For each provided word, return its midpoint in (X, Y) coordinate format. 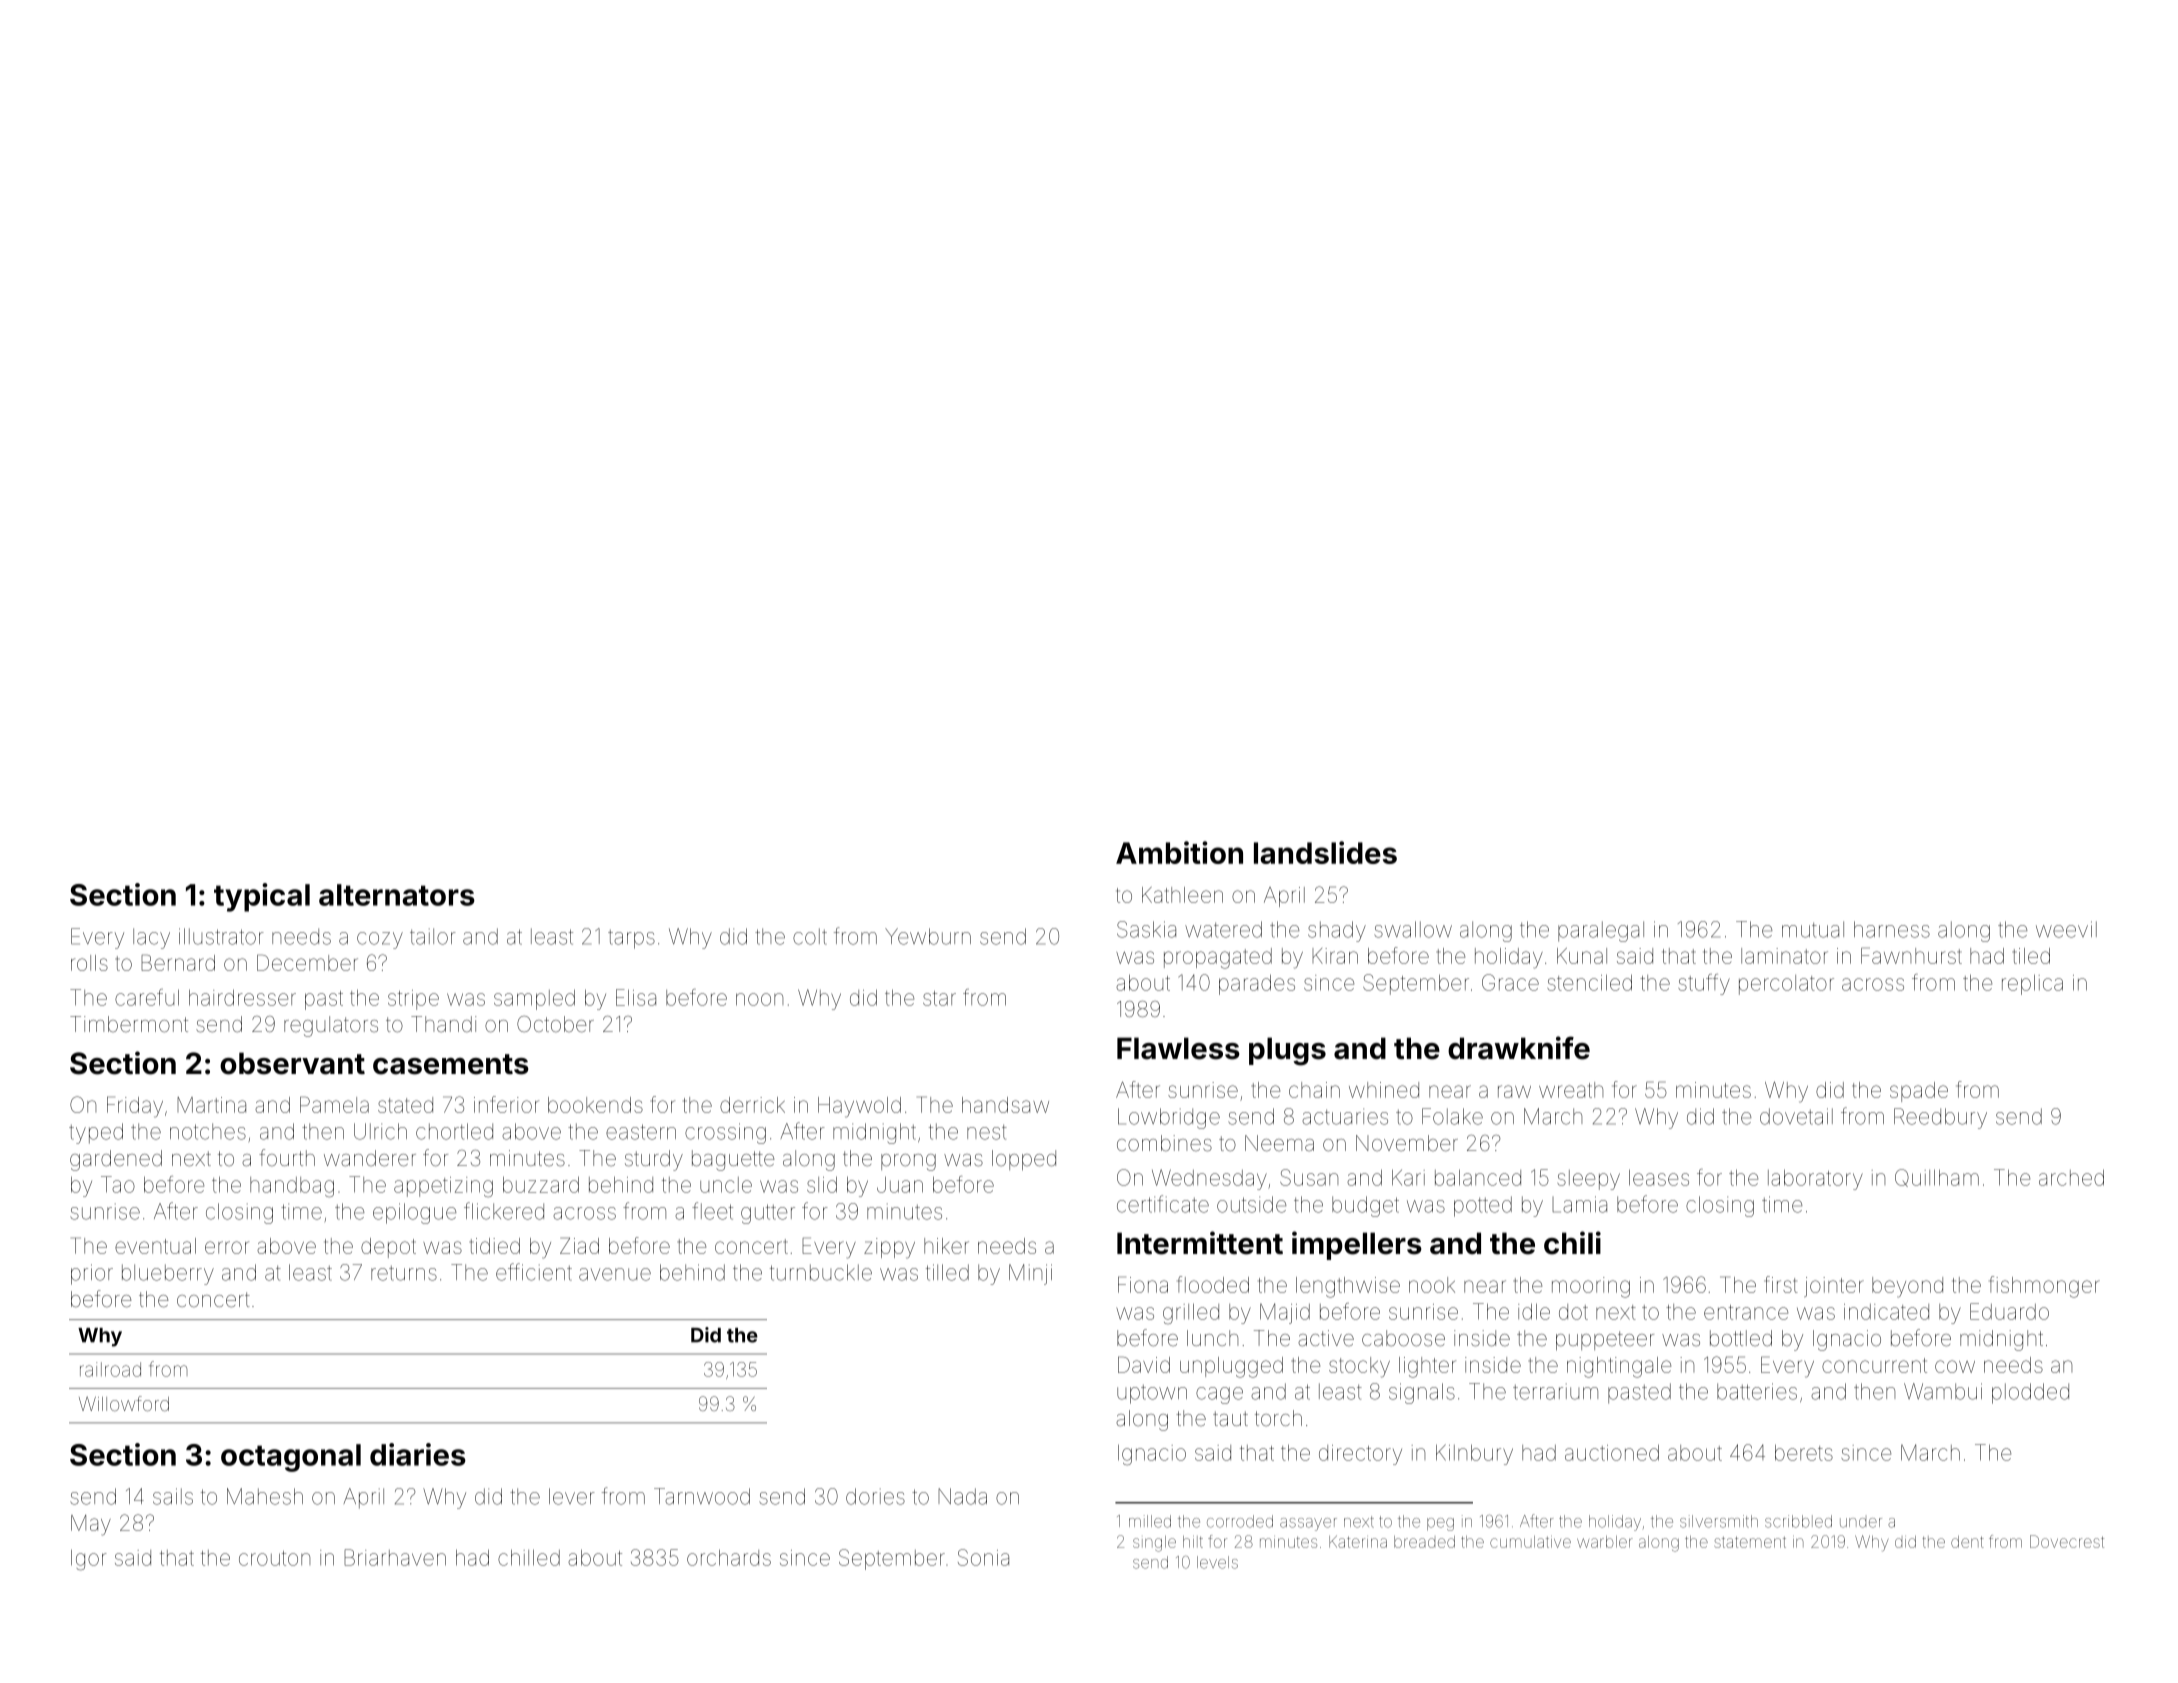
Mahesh (265, 1496)
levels (1217, 1562)
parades (1257, 984)
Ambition (1179, 852)
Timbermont (129, 1024)
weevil (2066, 929)
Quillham (1937, 1178)
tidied (495, 1246)
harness (1892, 929)
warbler (1605, 1542)
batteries (1757, 1391)
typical (262, 897)
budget (1365, 1206)
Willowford (124, 1403)
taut (1230, 1419)
